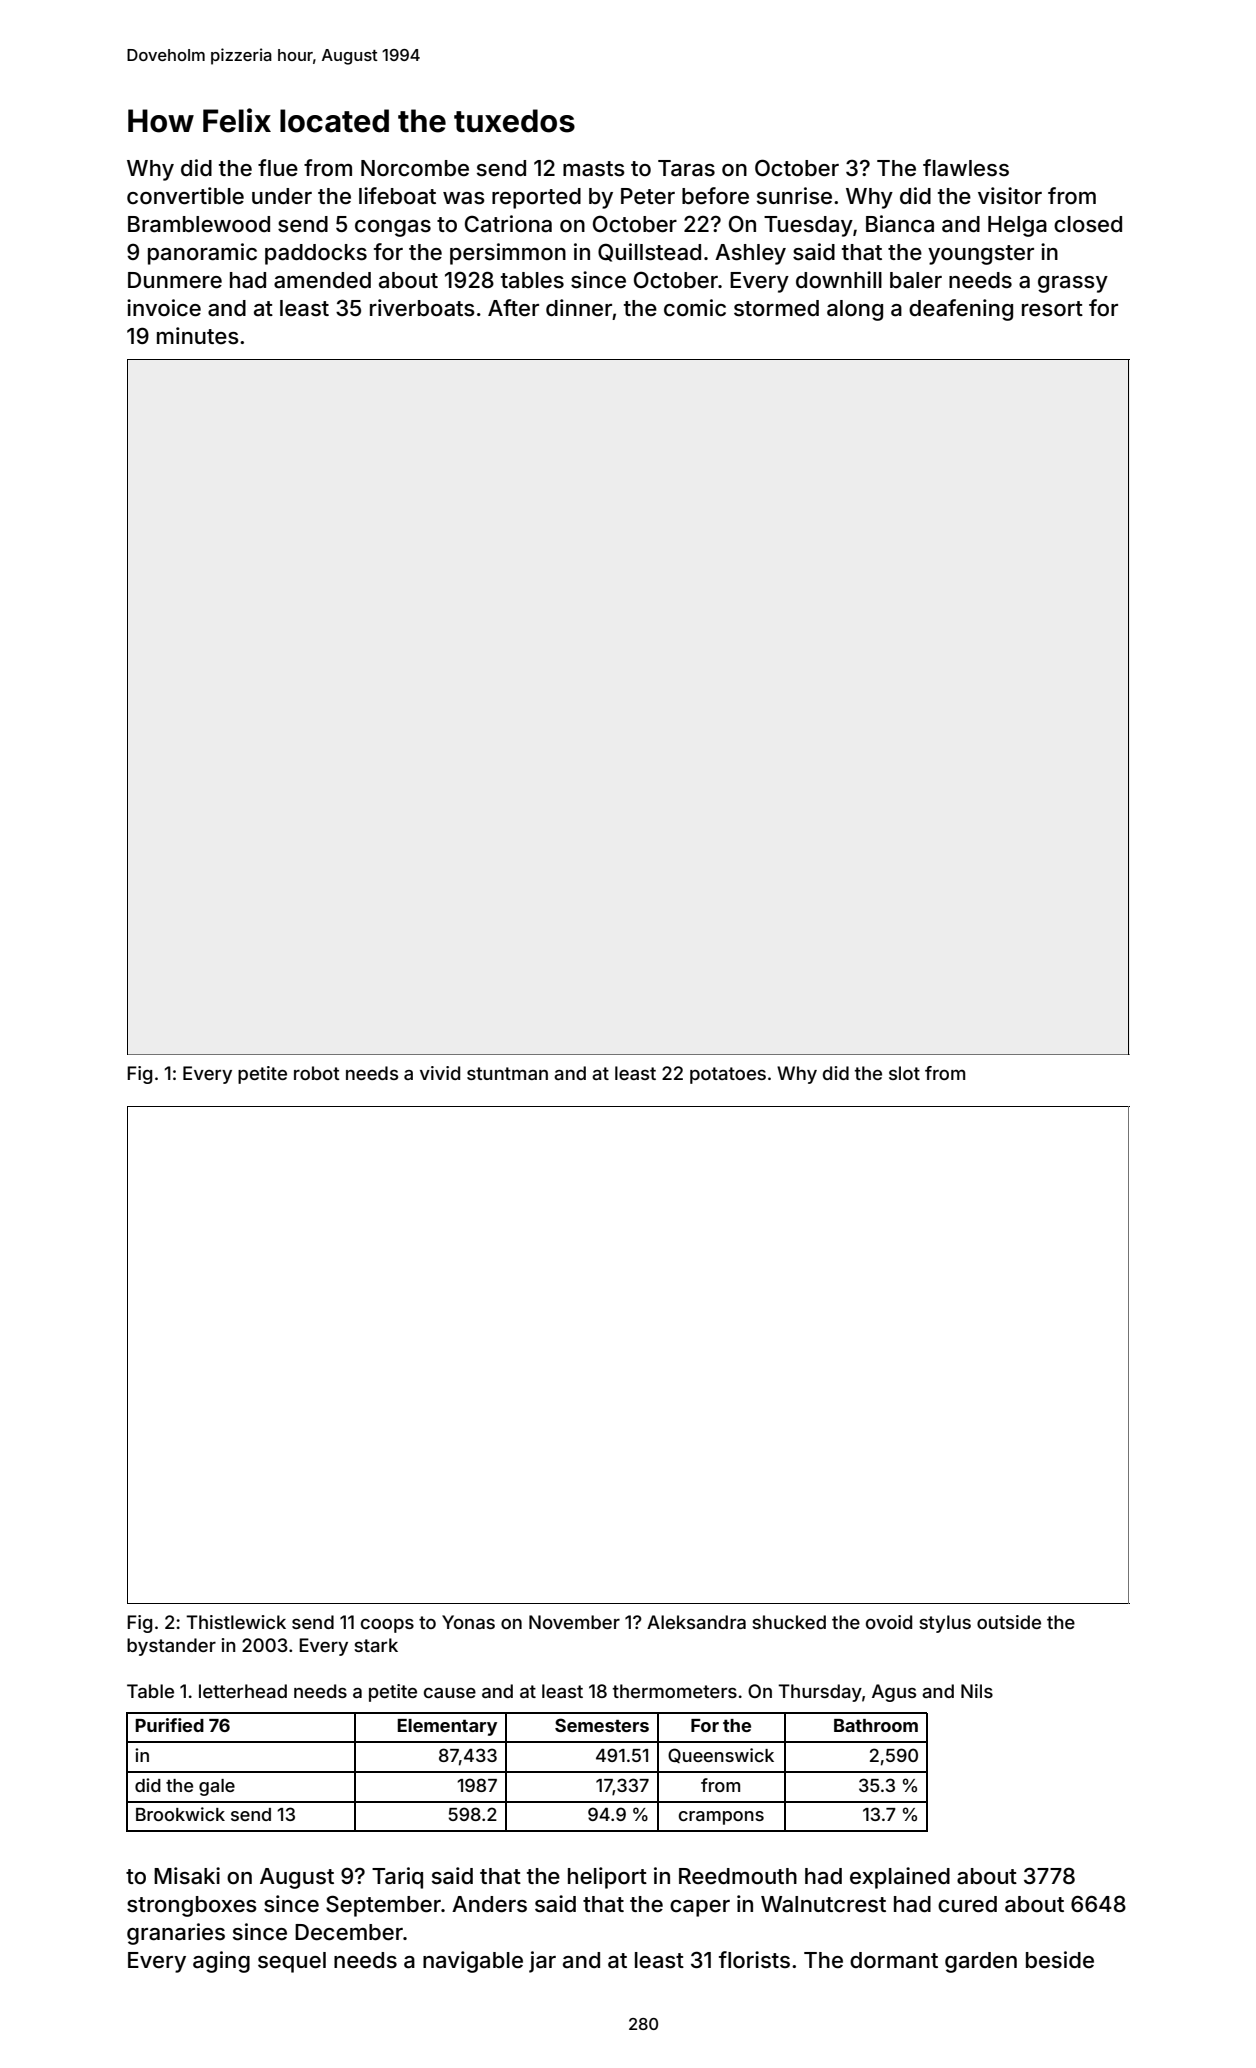 Image resolution: width=1256 pixels, height=2068 pixels. Describe the element at coordinates (1052, 309) in the page. I see `resort` at that location.
